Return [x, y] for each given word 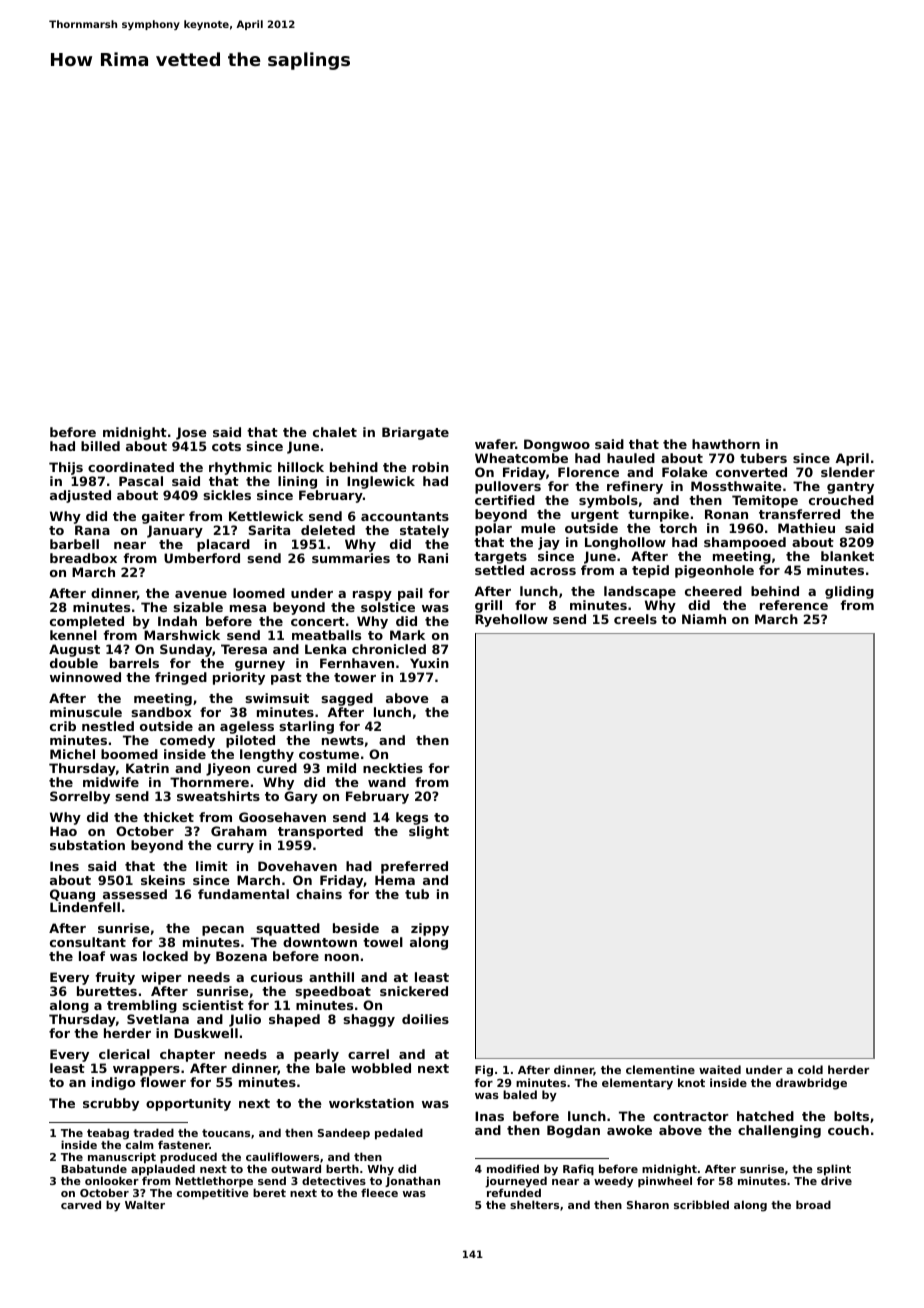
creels [635, 619]
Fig [484, 1071]
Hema [395, 880]
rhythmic [240, 468]
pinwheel [665, 1182]
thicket [168, 817]
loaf [92, 956]
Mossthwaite [736, 486]
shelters [534, 1204]
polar [493, 529]
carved [81, 1204]
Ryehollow [511, 620]
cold [810, 1069]
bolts [851, 1116]
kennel [73, 635]
